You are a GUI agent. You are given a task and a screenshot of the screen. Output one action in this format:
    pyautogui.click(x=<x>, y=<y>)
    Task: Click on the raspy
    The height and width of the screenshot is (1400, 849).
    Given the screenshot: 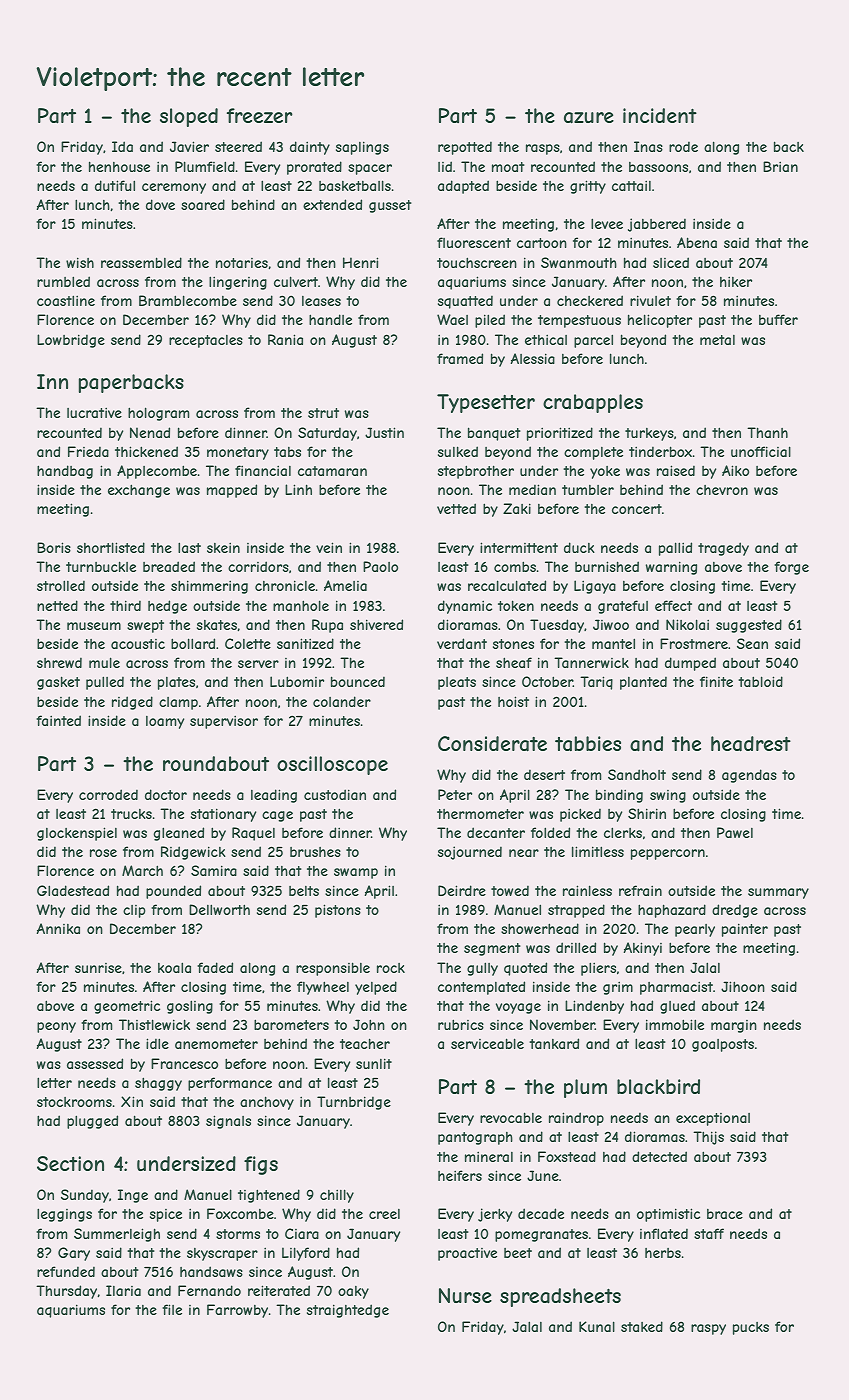 What is the action you would take?
    pyautogui.click(x=708, y=1329)
